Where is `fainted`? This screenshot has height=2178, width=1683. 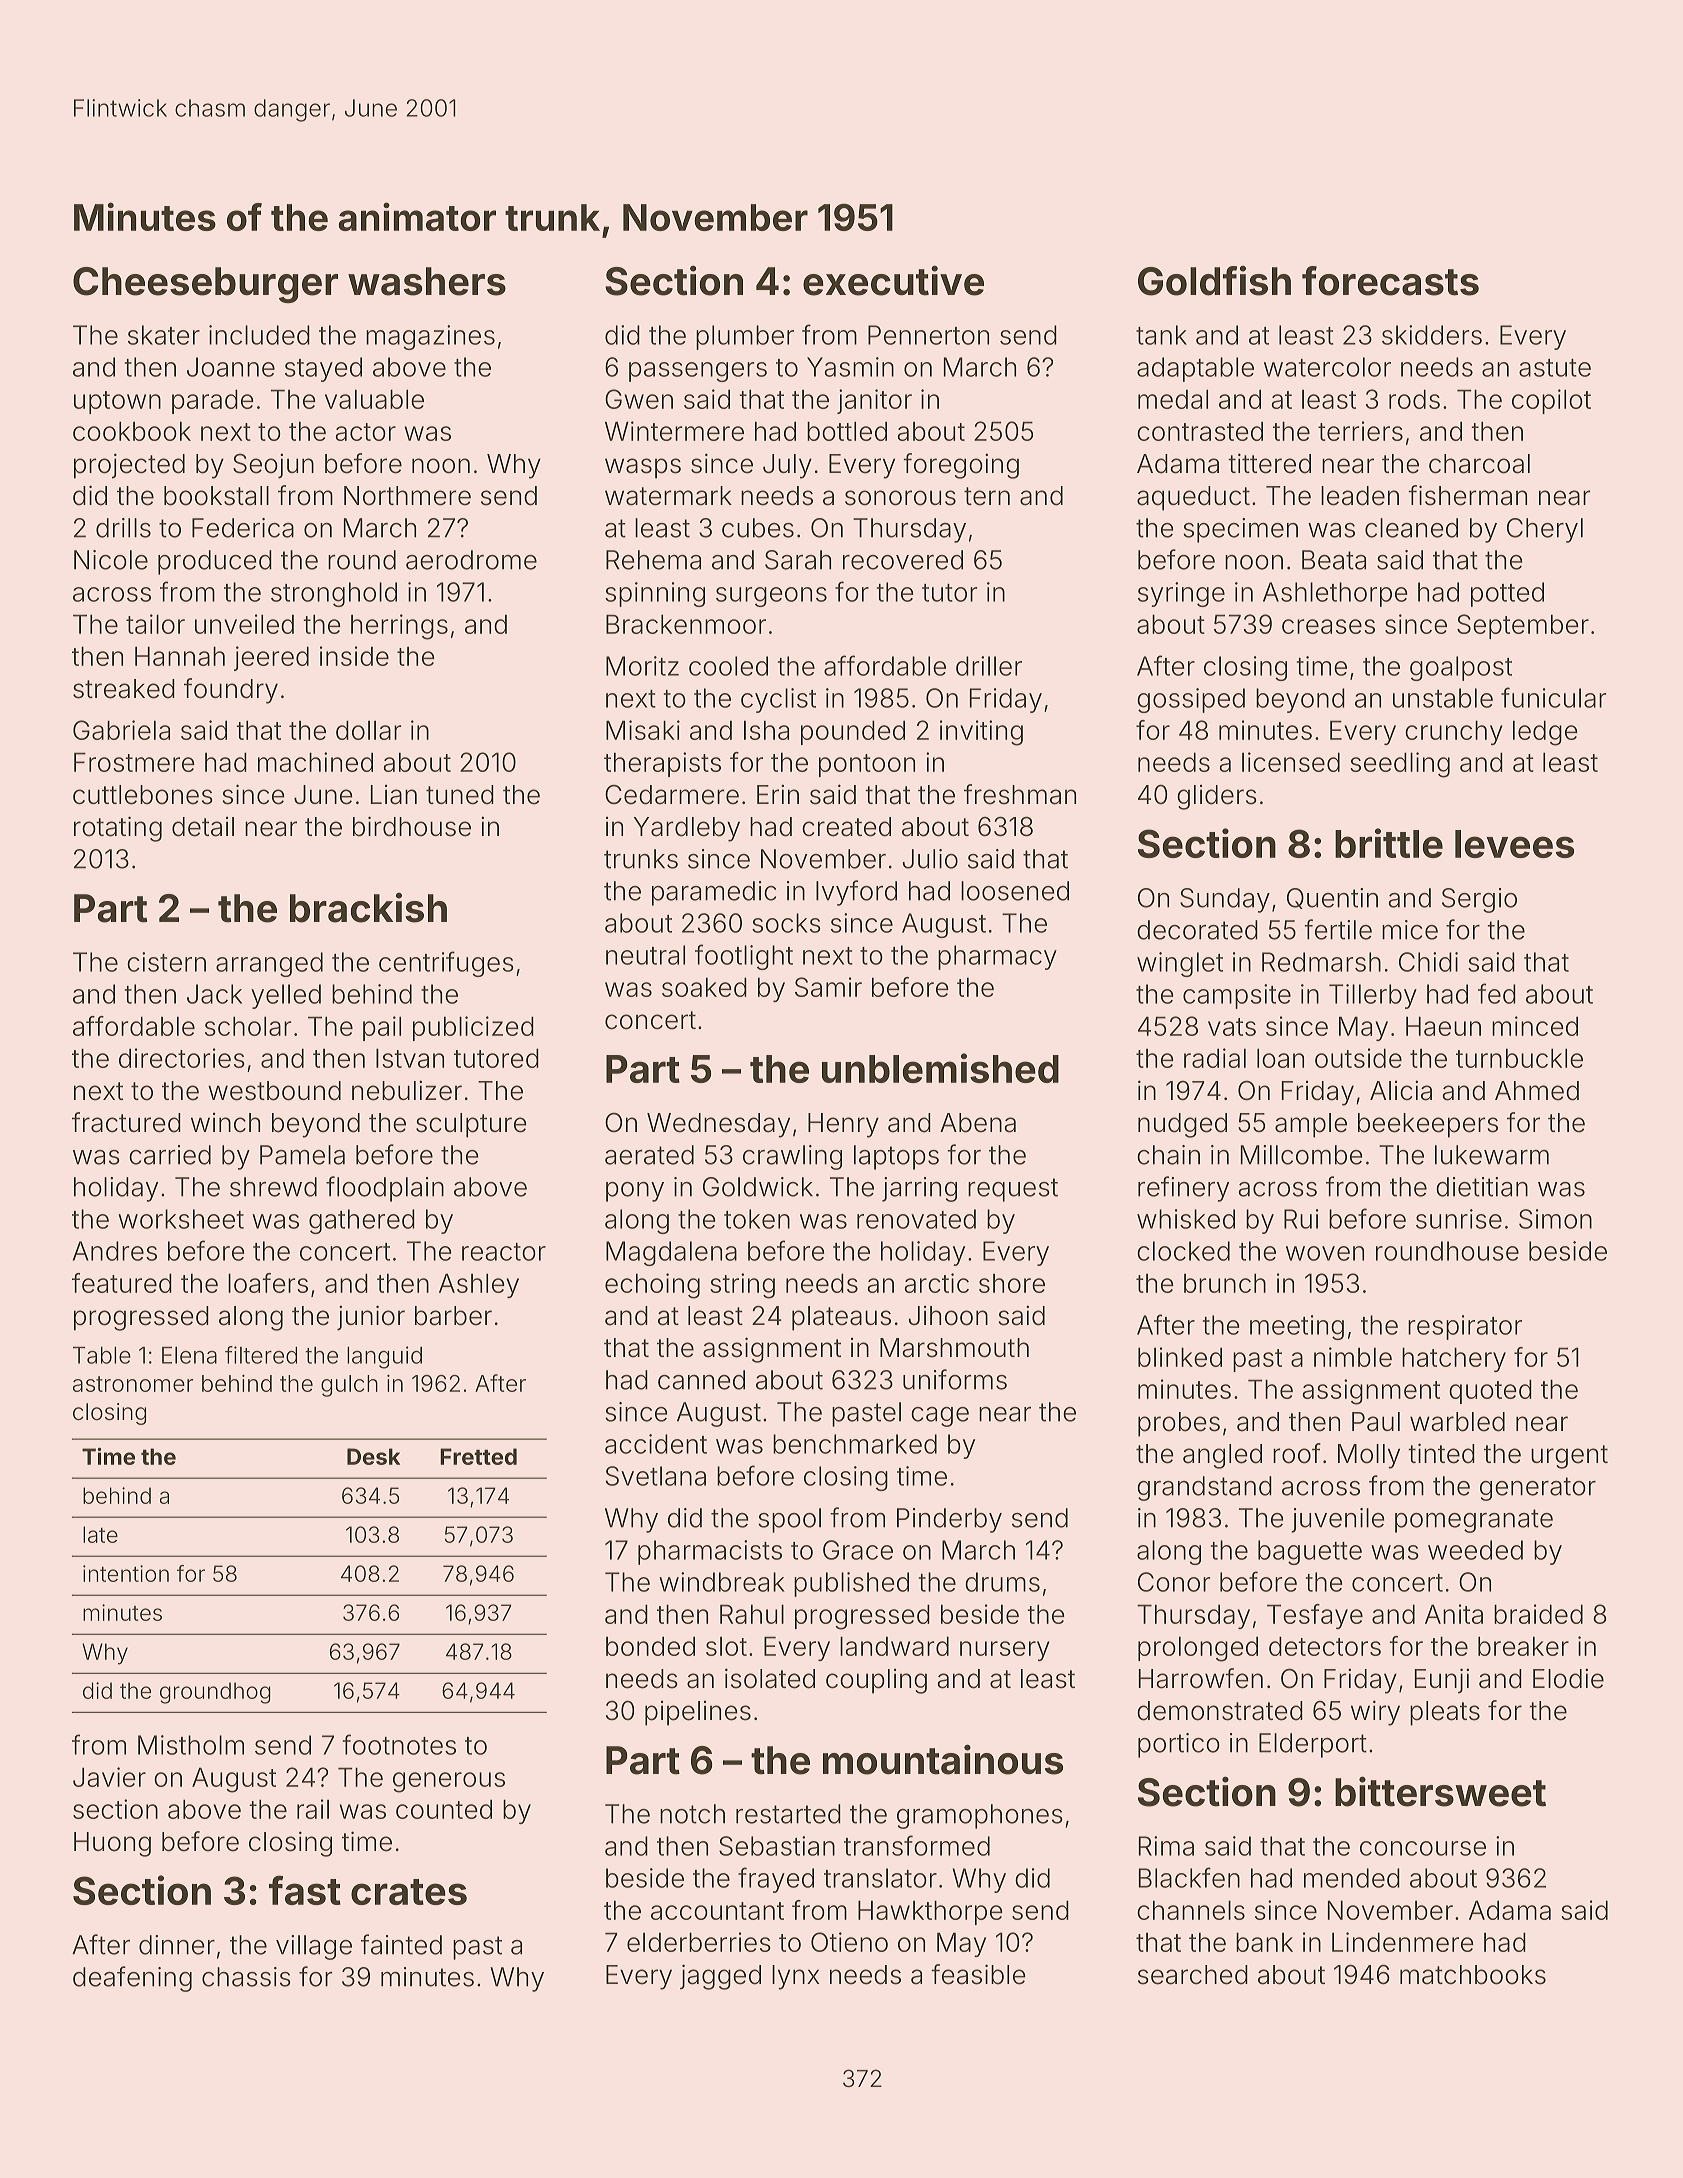
fainted is located at coordinates (401, 1944).
